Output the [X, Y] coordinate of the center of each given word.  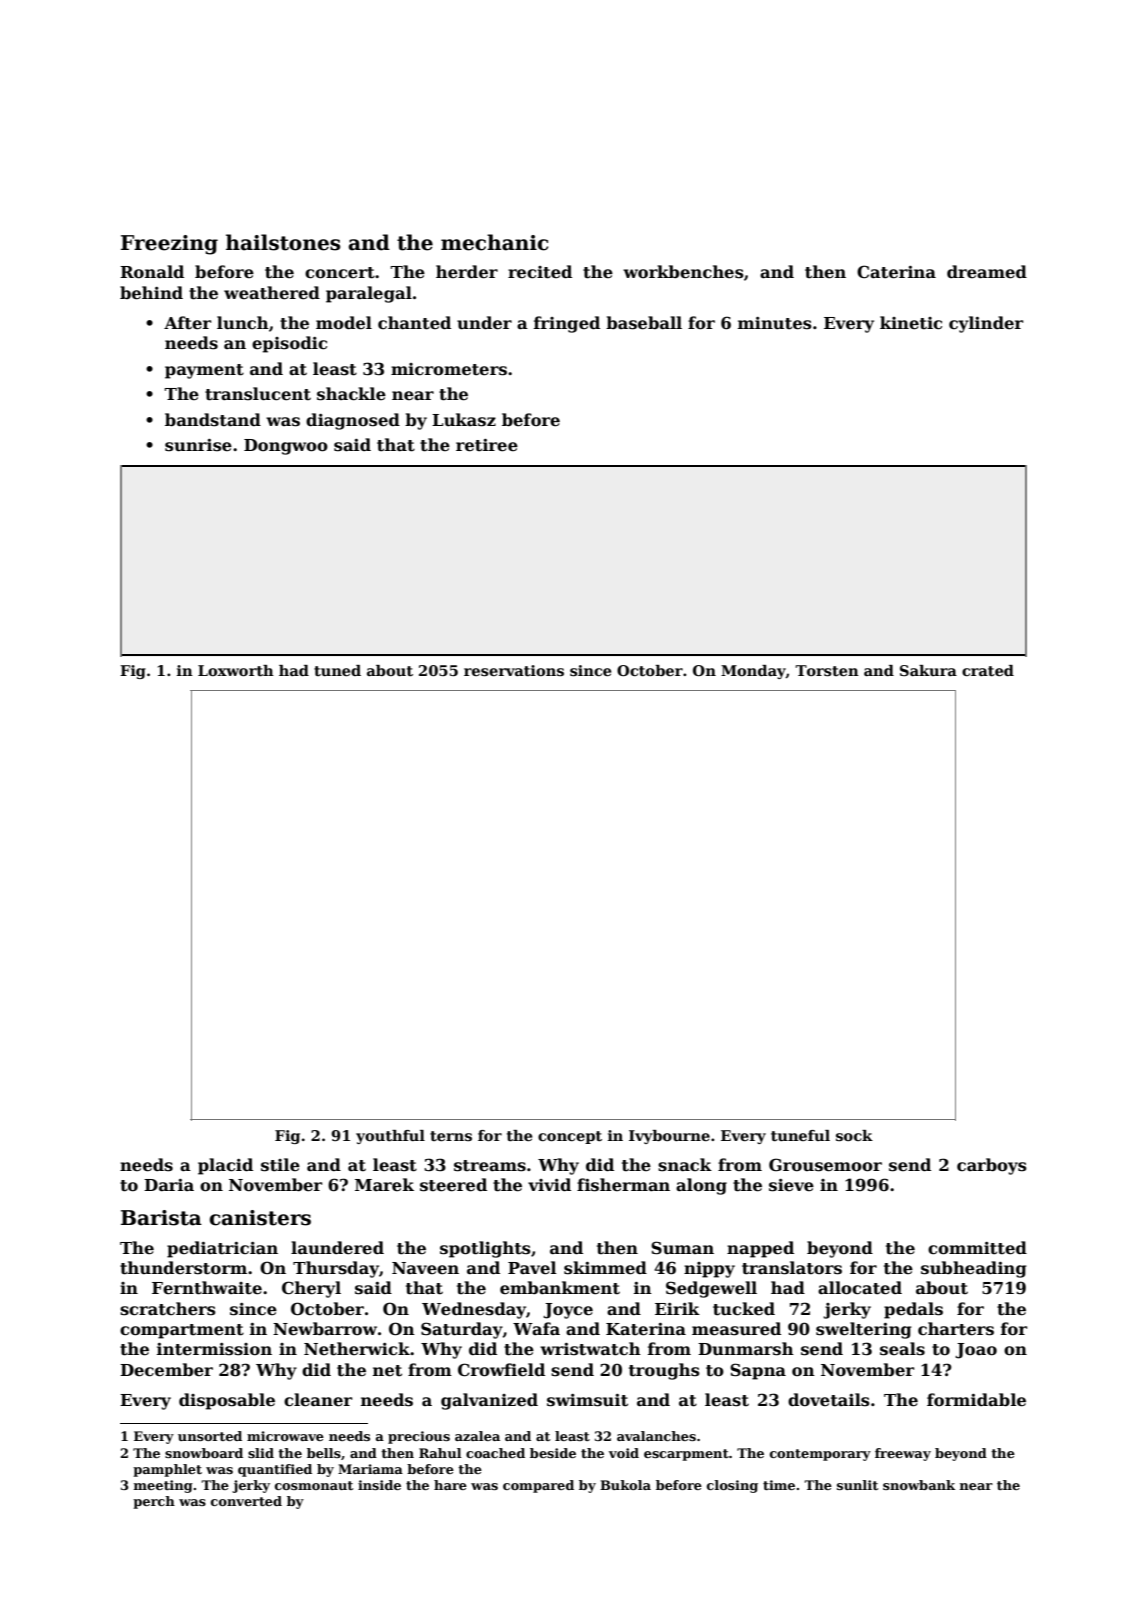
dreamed [987, 272]
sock [854, 1135]
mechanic [494, 242]
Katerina [646, 1329]
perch [154, 1502]
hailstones [283, 242]
